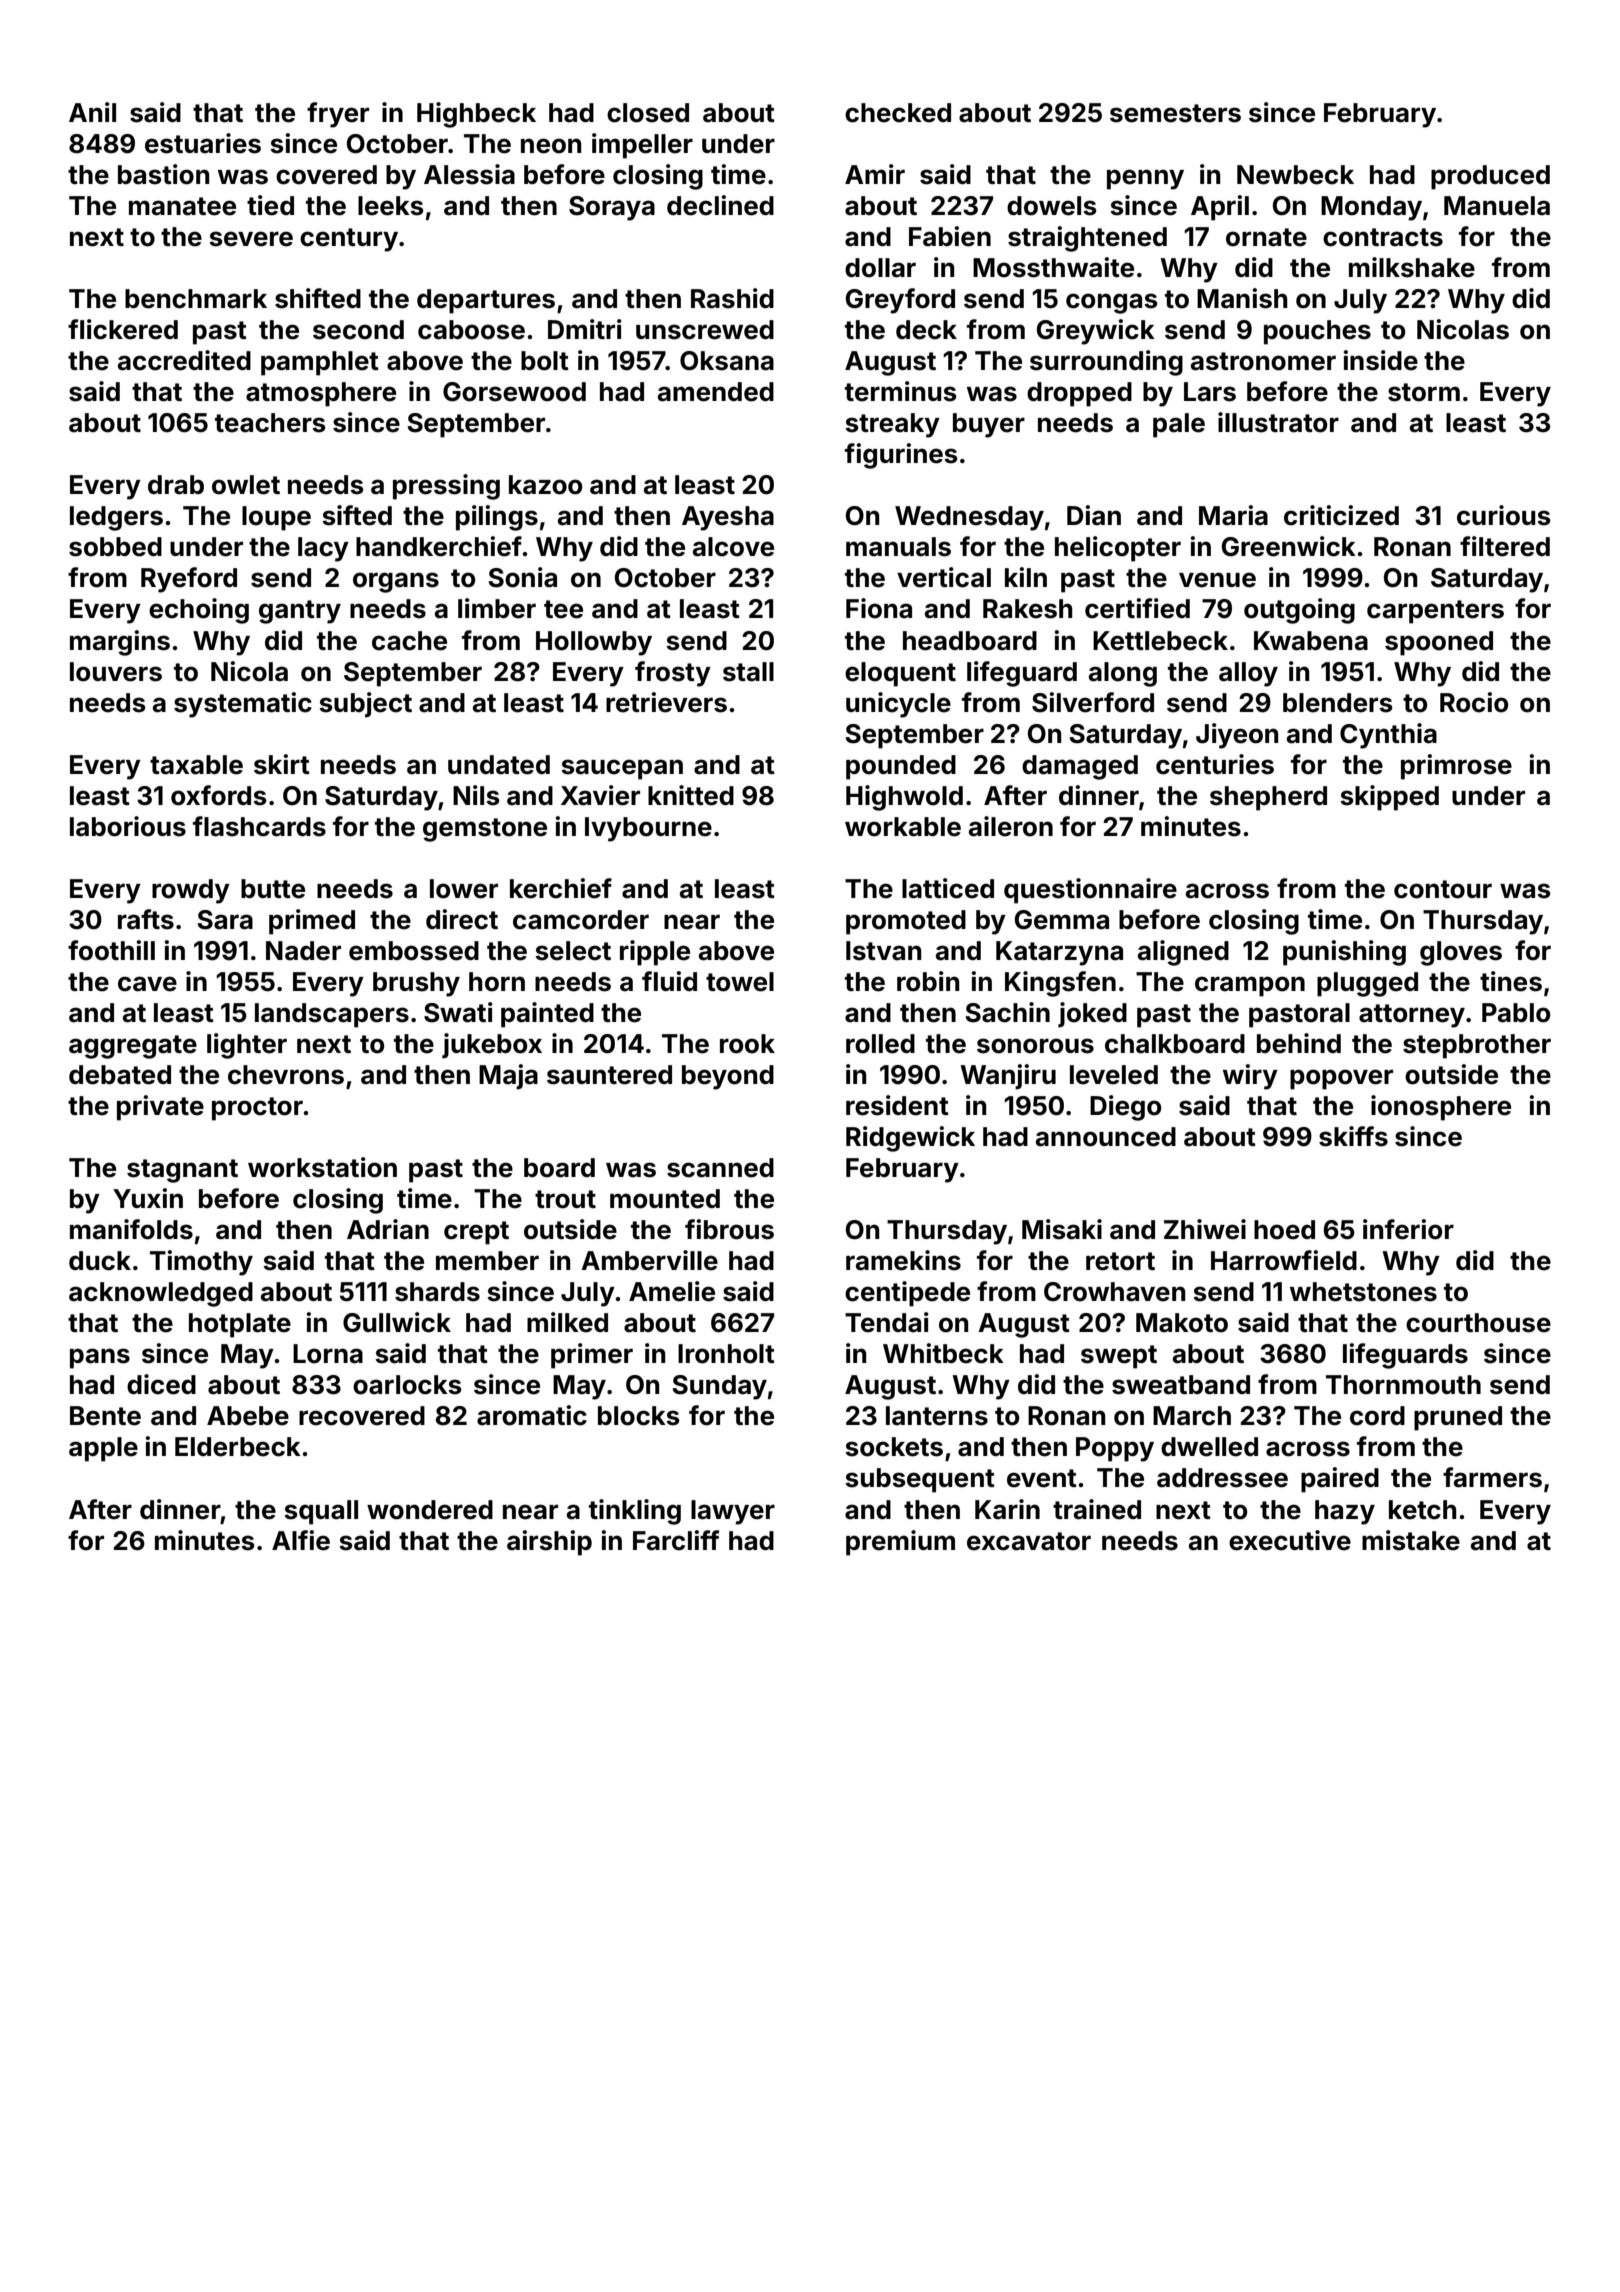 Image resolution: width=1620 pixels, height=2292 pixels. I want to click on Jiyeon, so click(1237, 736).
